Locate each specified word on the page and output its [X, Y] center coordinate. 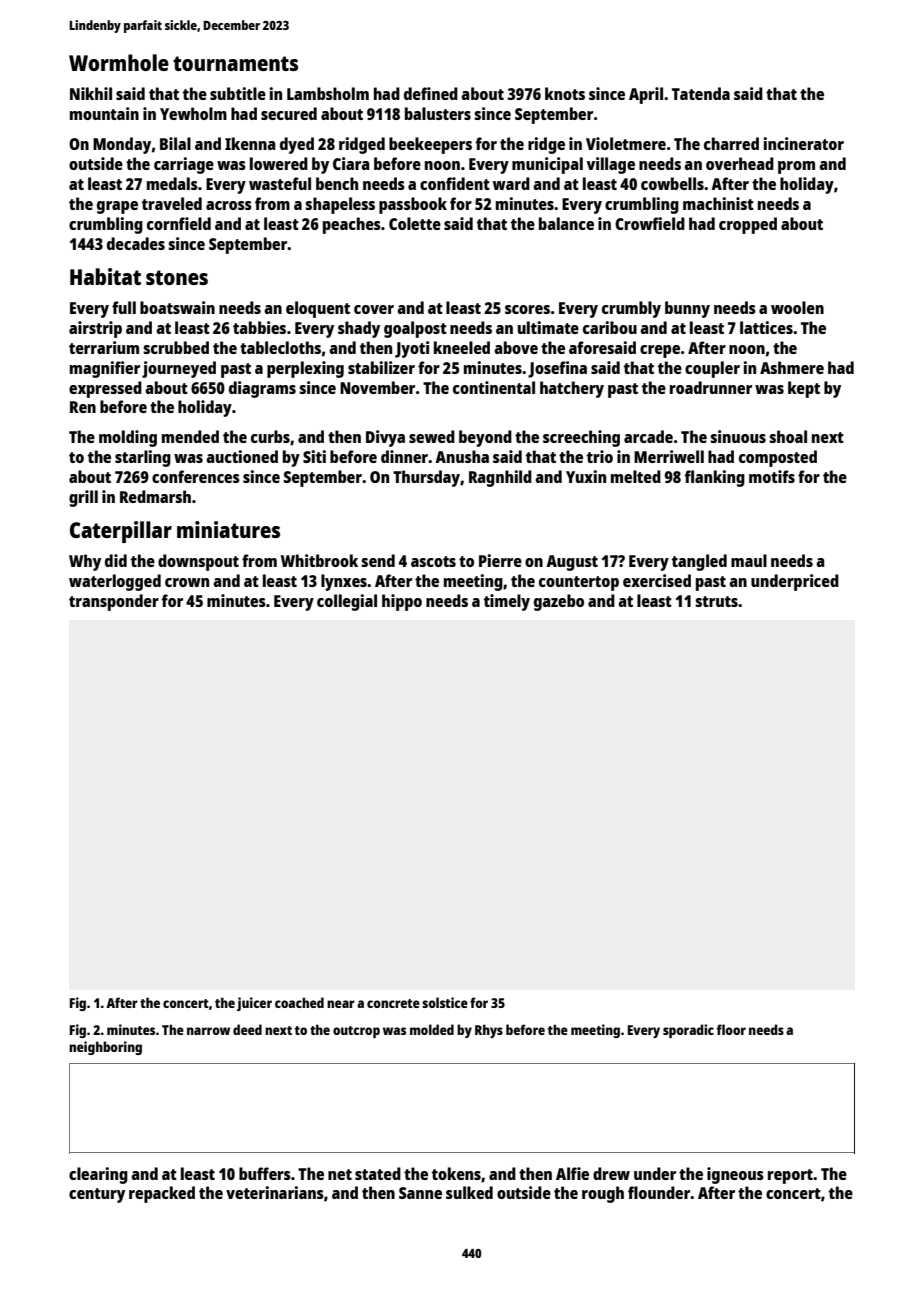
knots [565, 93]
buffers [265, 1173]
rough [603, 1194]
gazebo [559, 602]
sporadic [688, 1031]
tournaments [235, 63]
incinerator [804, 143]
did [116, 560]
